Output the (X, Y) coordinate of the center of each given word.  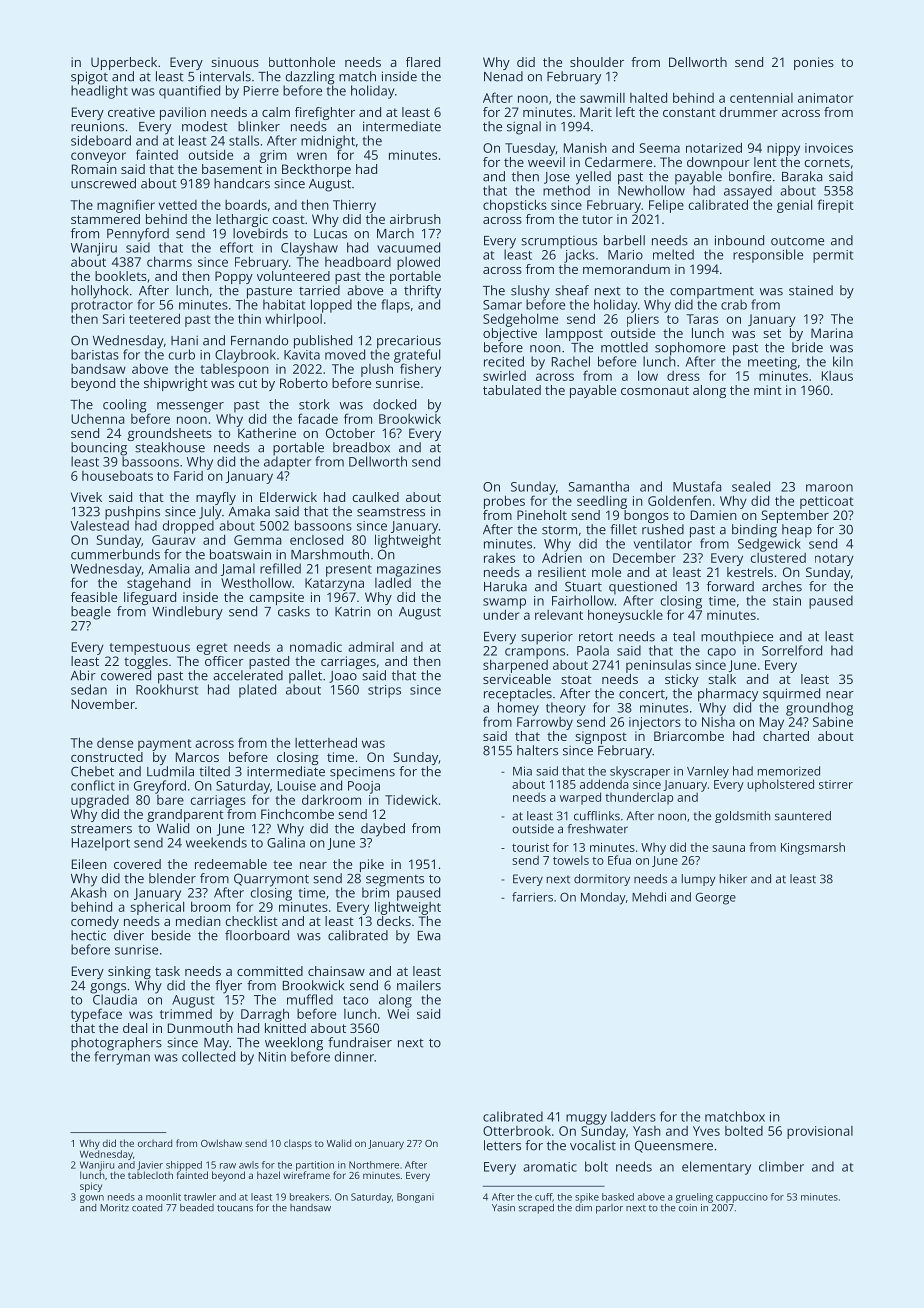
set (772, 333)
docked (394, 404)
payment (165, 745)
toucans (235, 1208)
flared (423, 62)
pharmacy (728, 695)
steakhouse (170, 447)
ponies (814, 63)
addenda (604, 784)
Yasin (503, 1208)
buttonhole (302, 62)
